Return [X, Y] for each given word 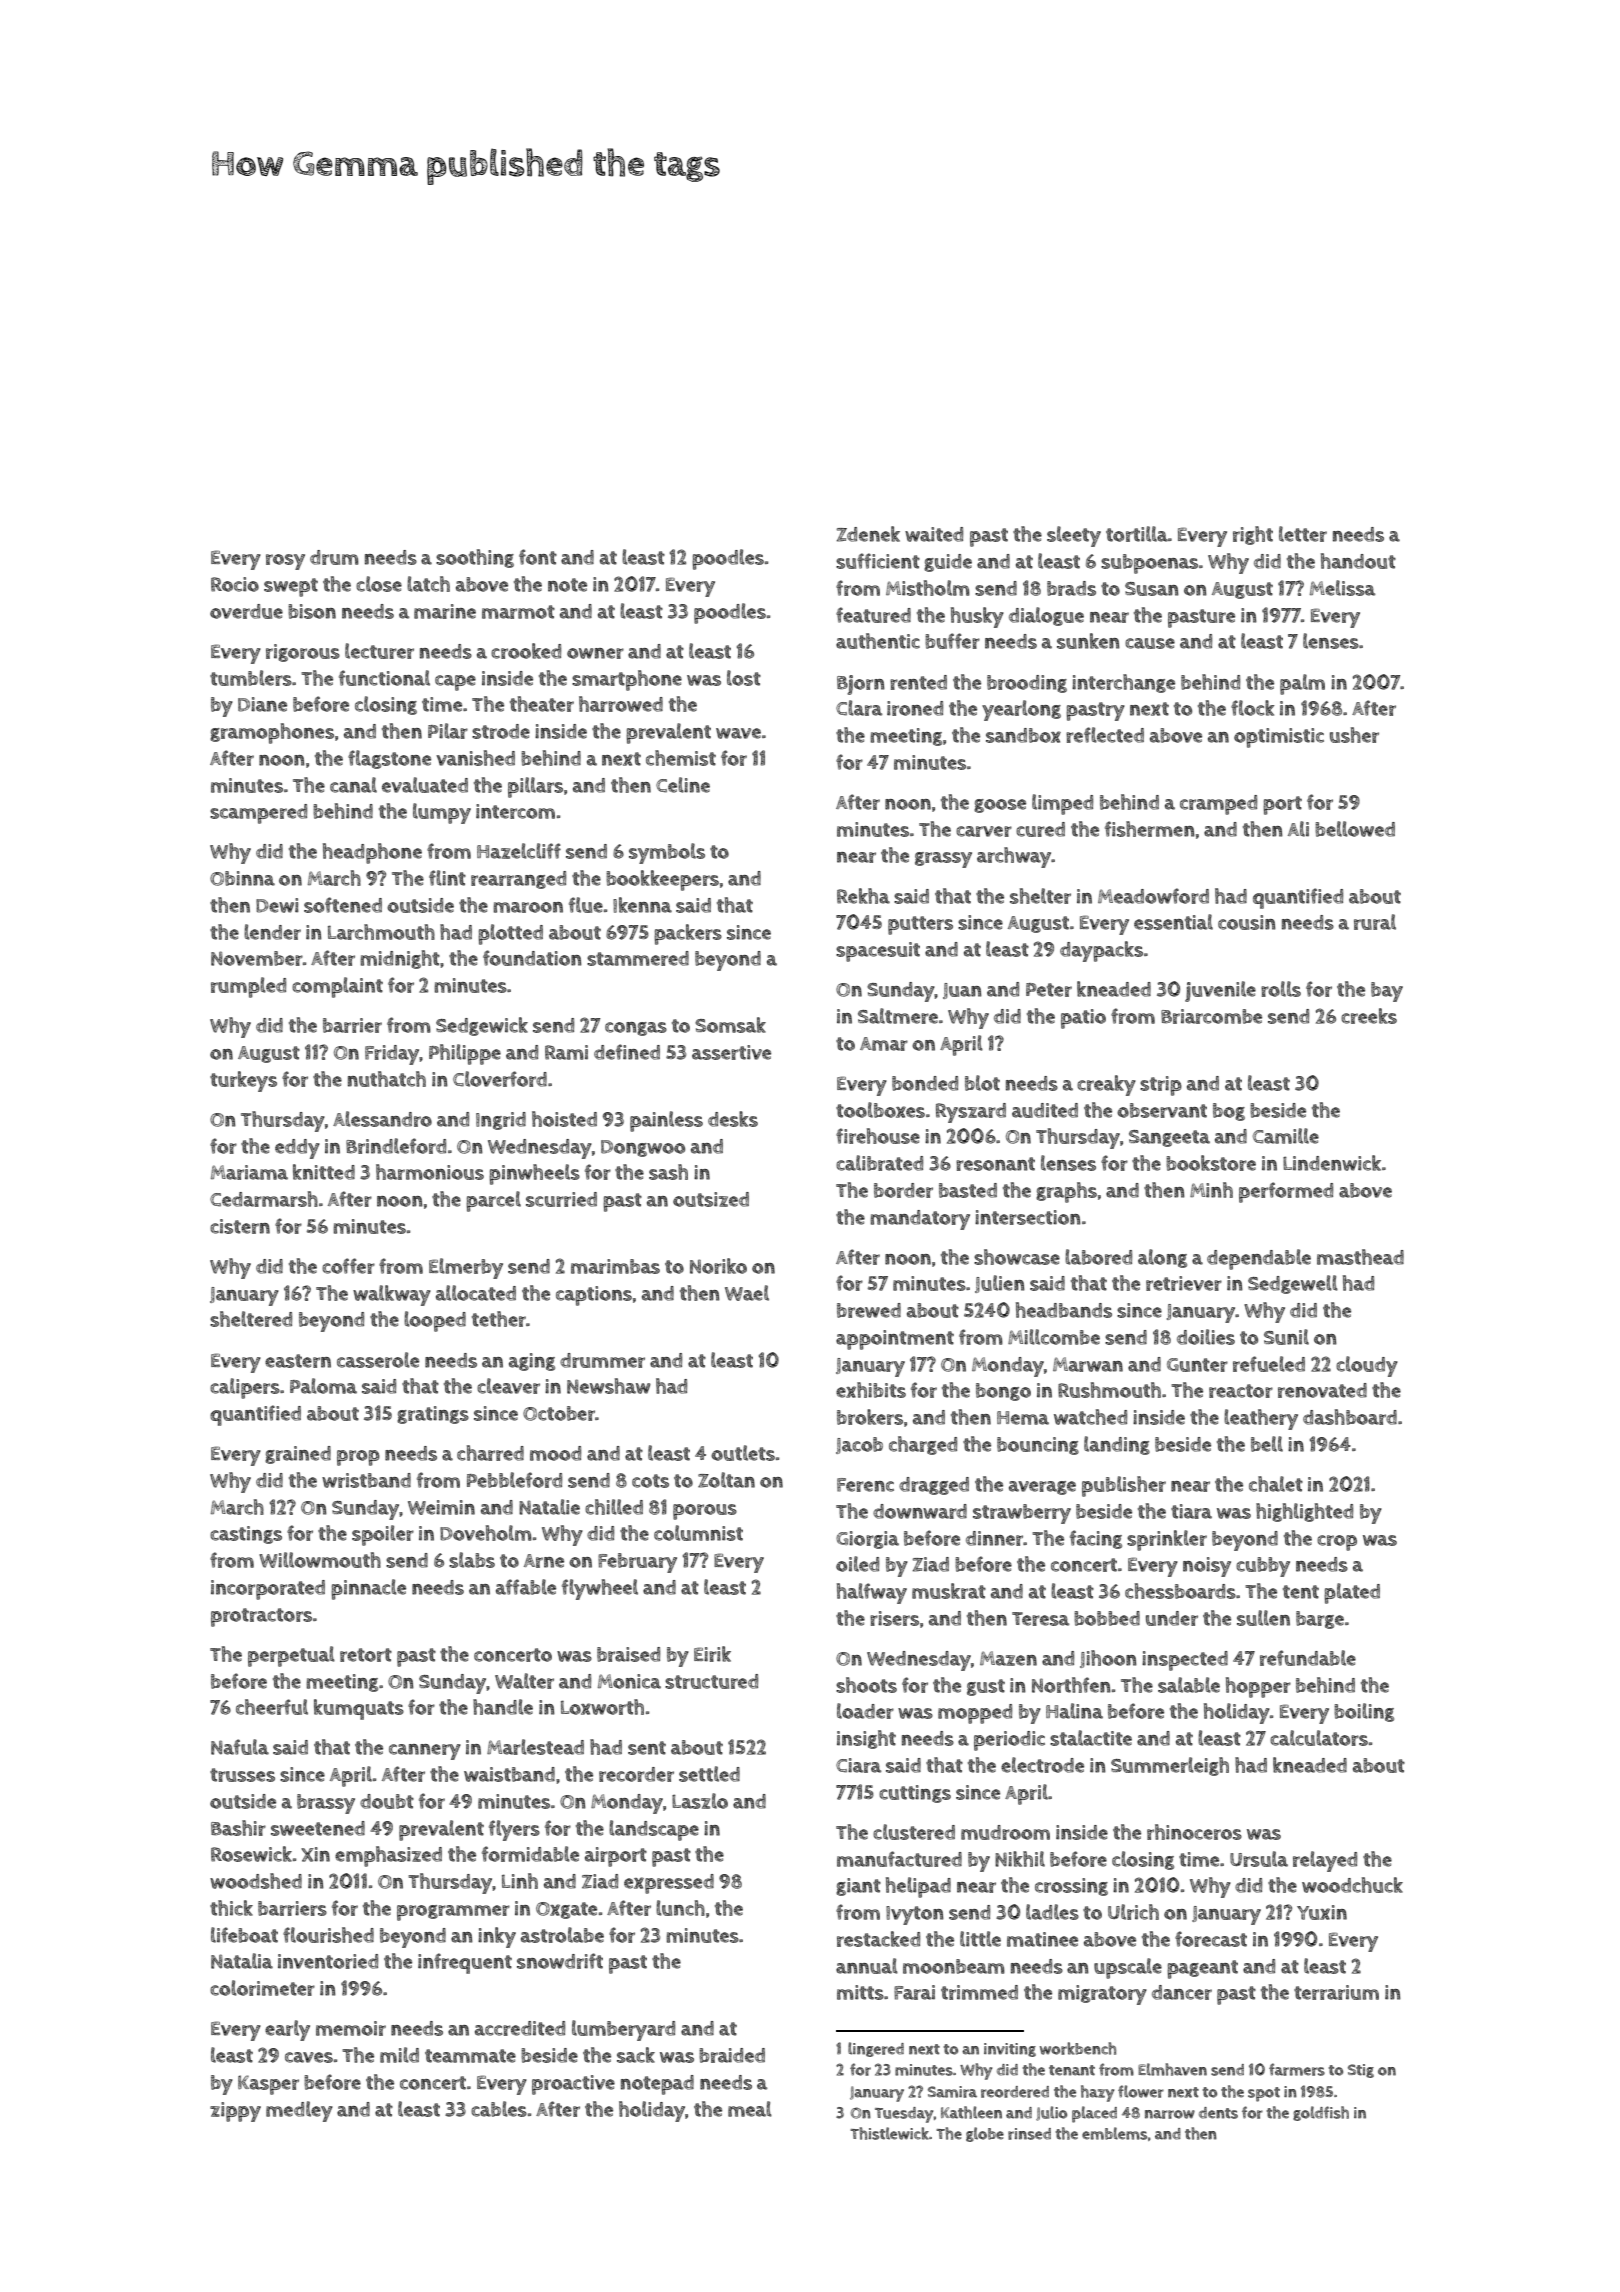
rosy [285, 562]
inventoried [328, 1961]
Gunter [1197, 1365]
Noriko [718, 1266]
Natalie [549, 1507]
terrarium [1336, 1992]
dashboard [1350, 1417]
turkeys [243, 1081]
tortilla [1137, 534]
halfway [872, 1593]
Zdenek [868, 534]
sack [636, 2055]
